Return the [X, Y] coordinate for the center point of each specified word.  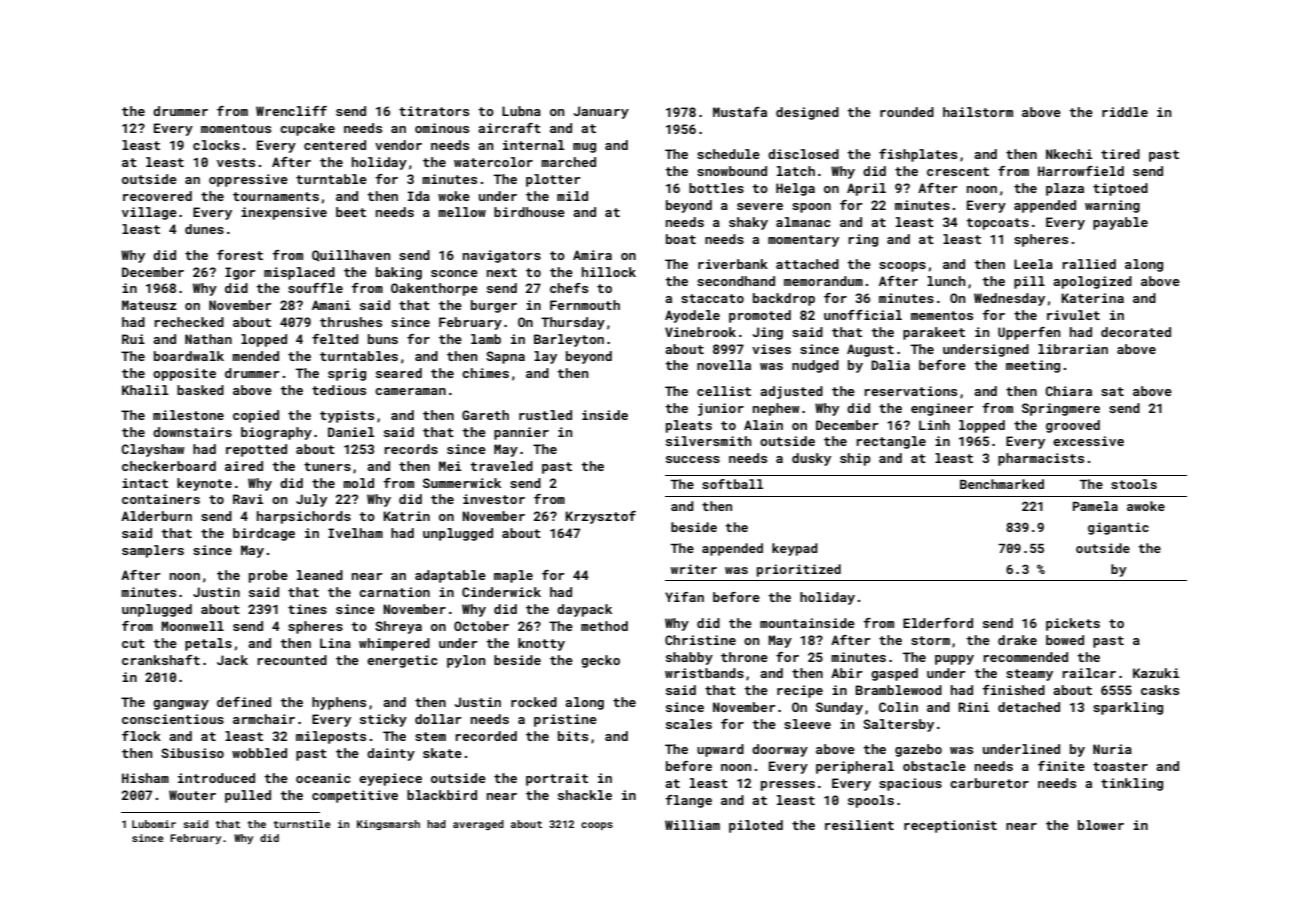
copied [256, 416]
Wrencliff [291, 111]
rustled [545, 415]
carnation [394, 592]
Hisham [145, 778]
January [601, 112]
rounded [907, 112]
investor [494, 499]
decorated [1136, 332]
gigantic [1118, 528]
